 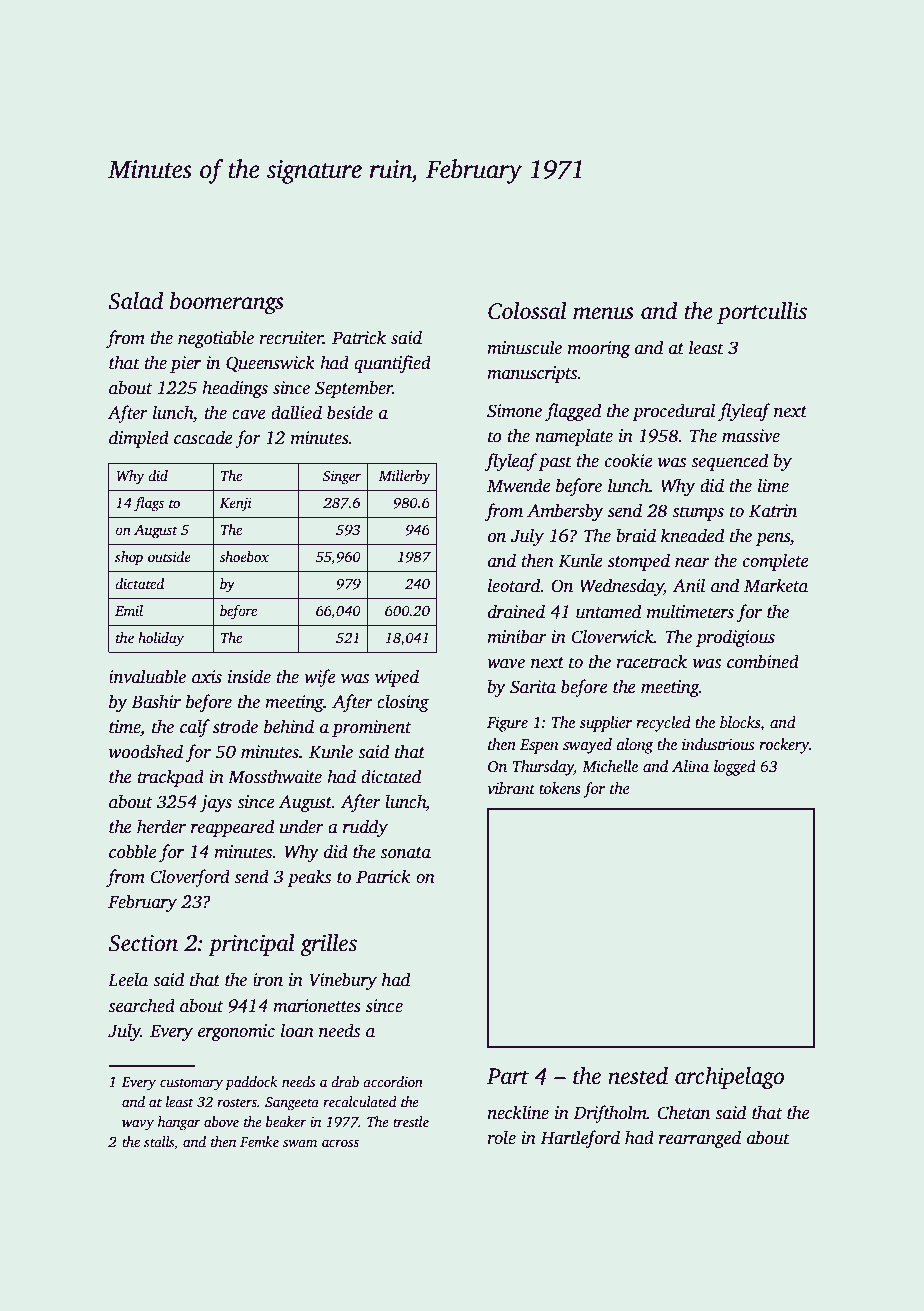 I want to click on Mossthwaite, so click(x=275, y=776).
